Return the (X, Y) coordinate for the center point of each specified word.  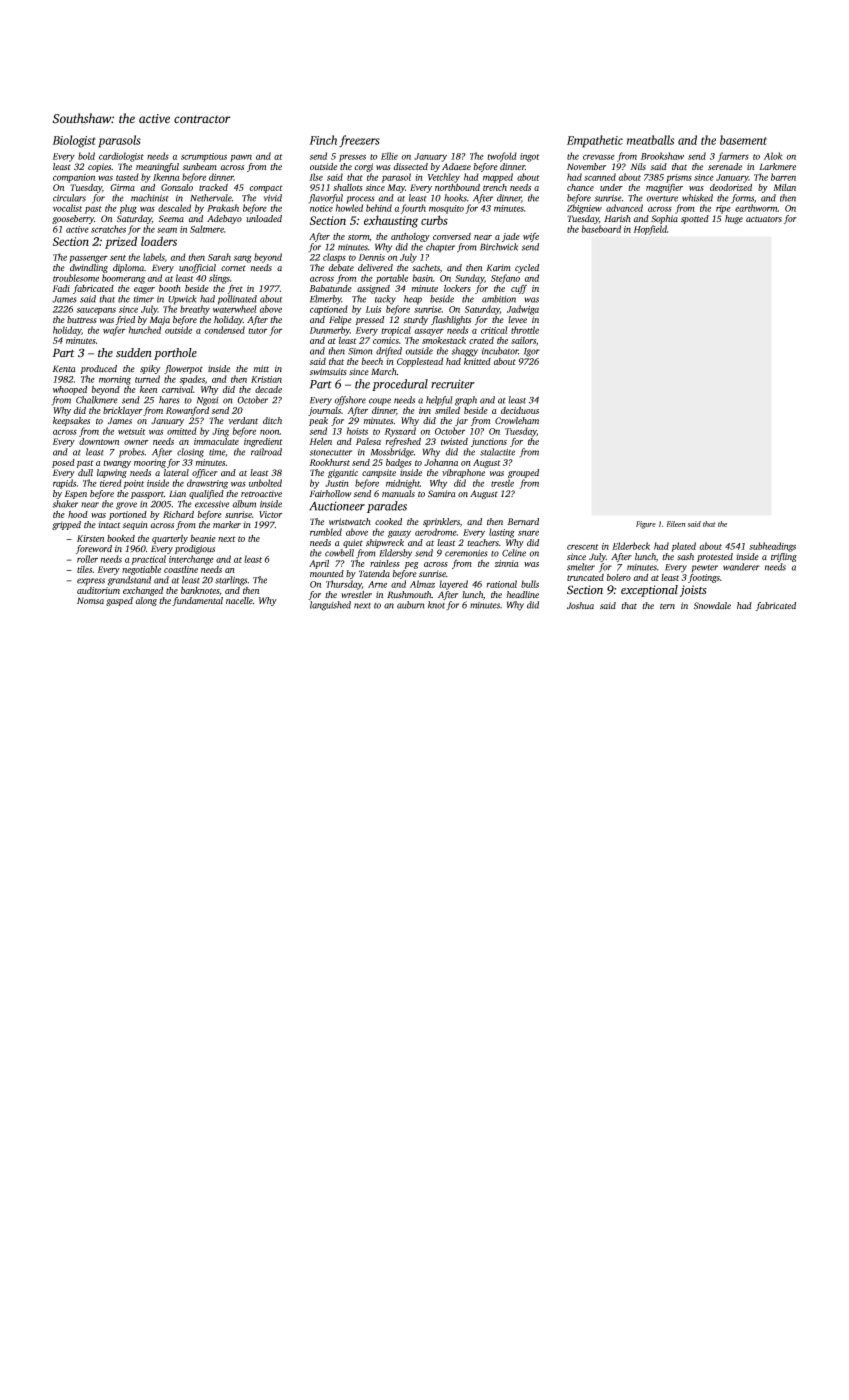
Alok (773, 156)
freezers (359, 141)
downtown (99, 441)
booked (121, 538)
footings (704, 578)
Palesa (368, 441)
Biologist (74, 141)
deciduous (520, 410)
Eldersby (395, 554)
